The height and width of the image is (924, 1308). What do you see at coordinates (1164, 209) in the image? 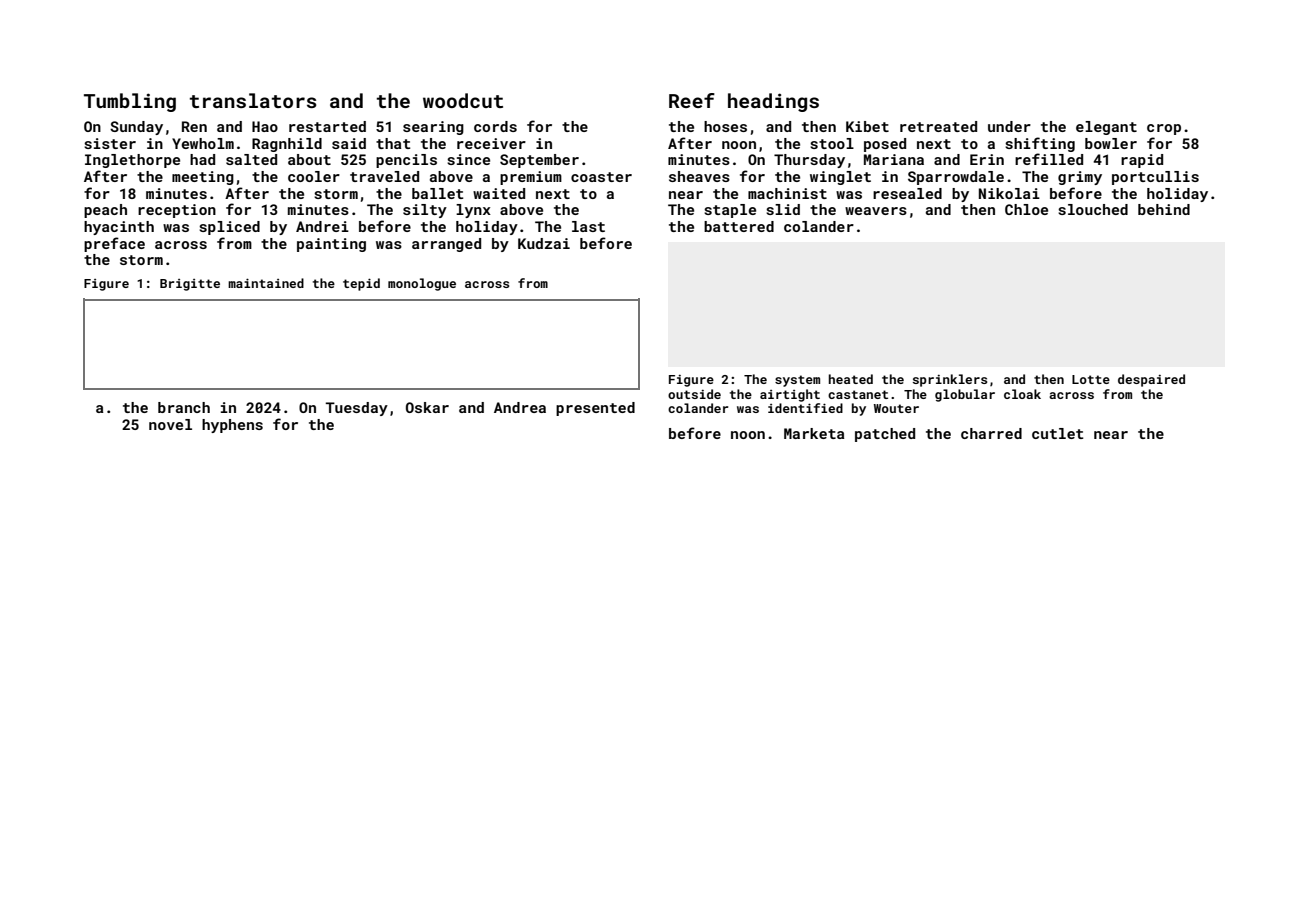
I see `behind` at bounding box center [1164, 209].
